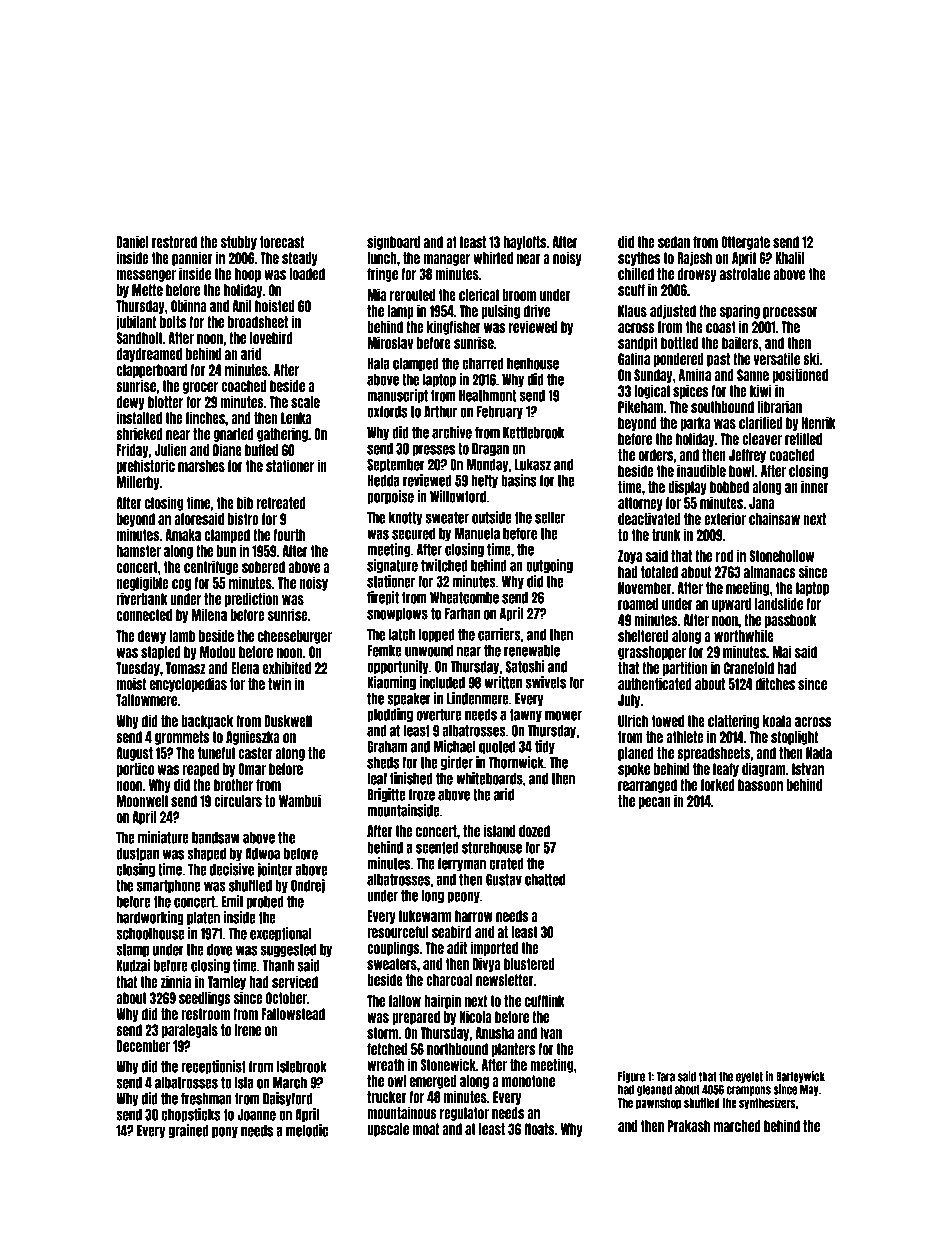  I want to click on crated, so click(506, 864).
